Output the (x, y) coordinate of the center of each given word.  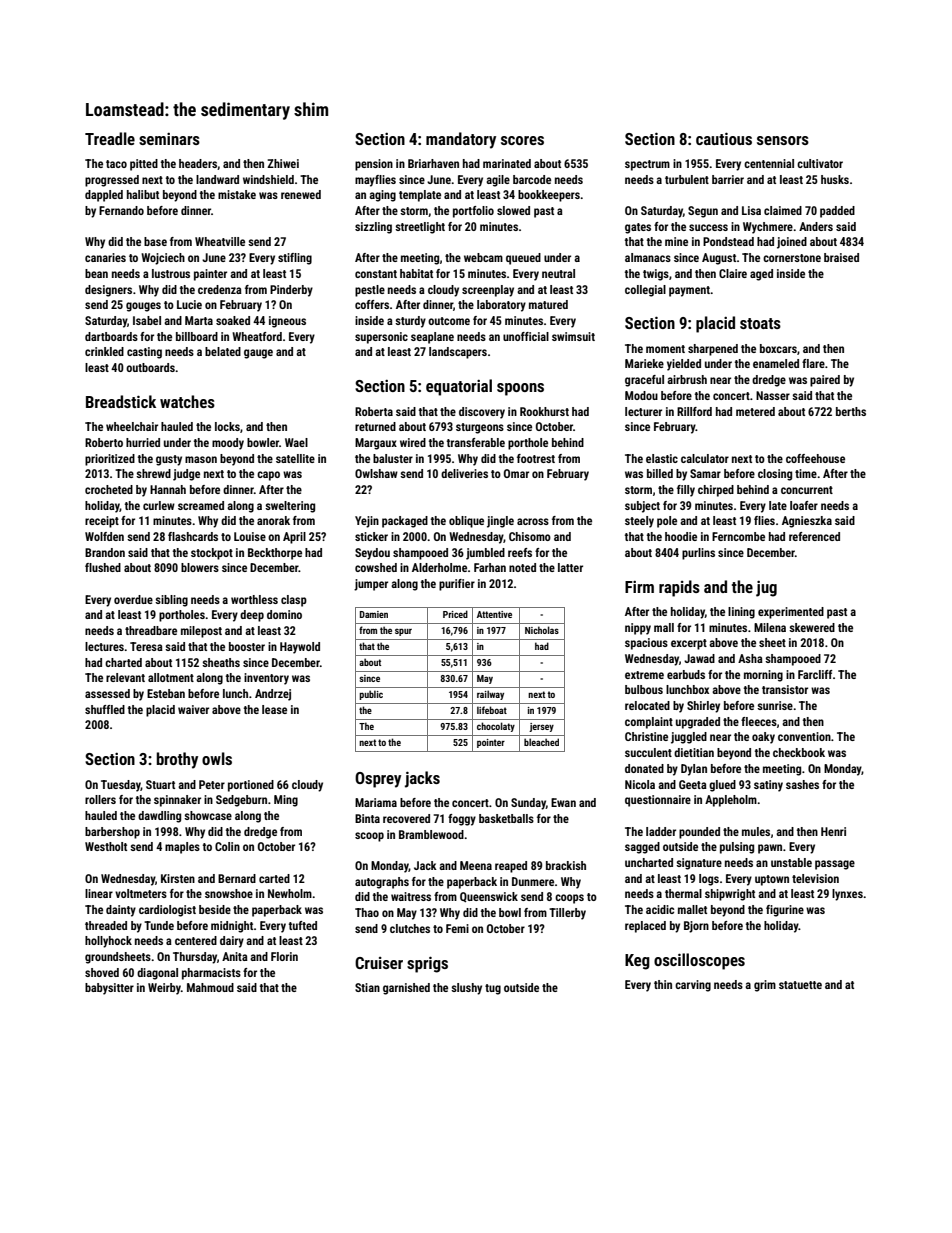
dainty (121, 911)
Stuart (160, 784)
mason (201, 459)
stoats (760, 323)
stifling (295, 259)
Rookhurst (544, 411)
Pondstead (728, 241)
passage (835, 865)
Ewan (563, 802)
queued (523, 259)
